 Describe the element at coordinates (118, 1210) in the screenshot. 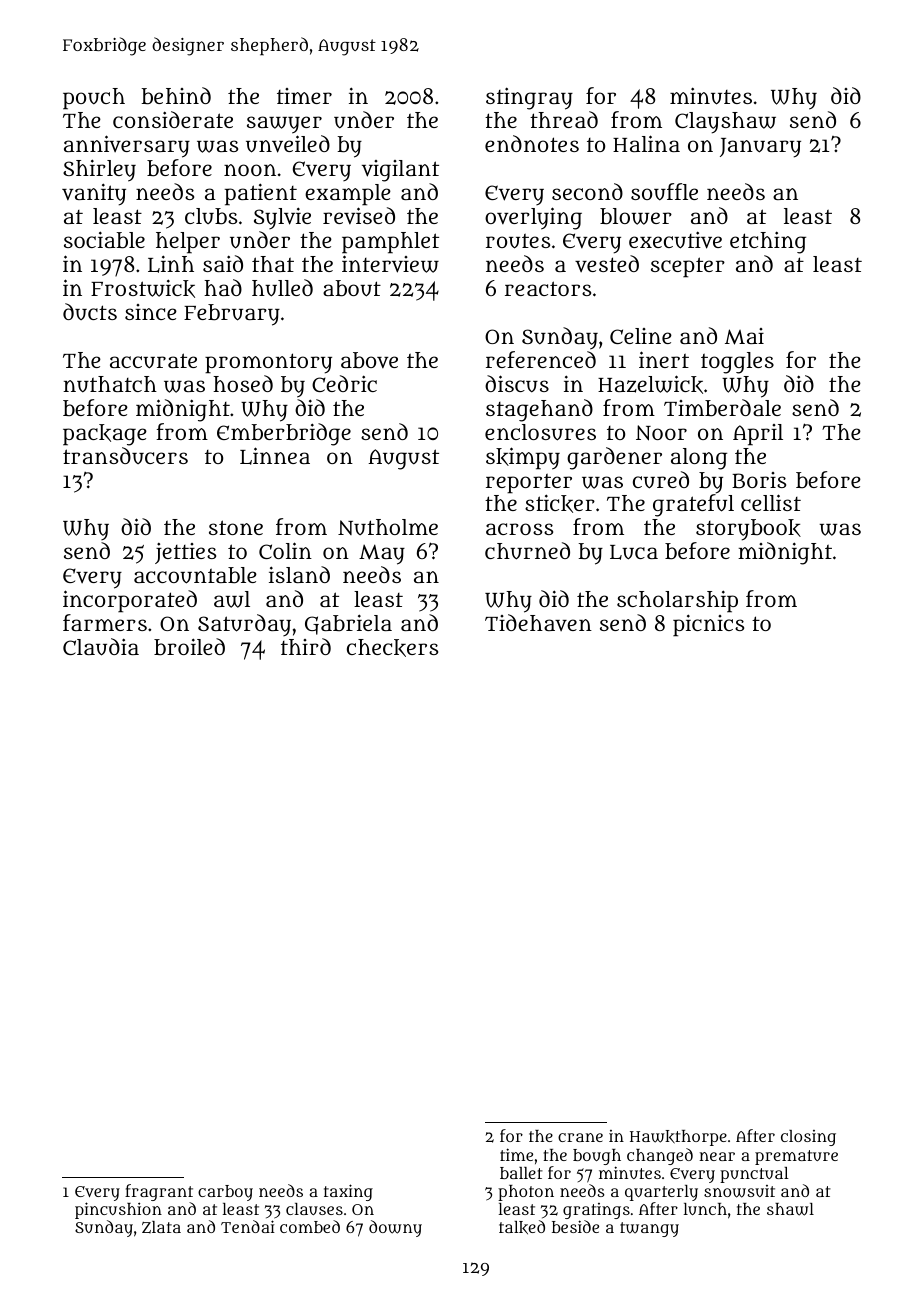

I see `pincushion` at that location.
